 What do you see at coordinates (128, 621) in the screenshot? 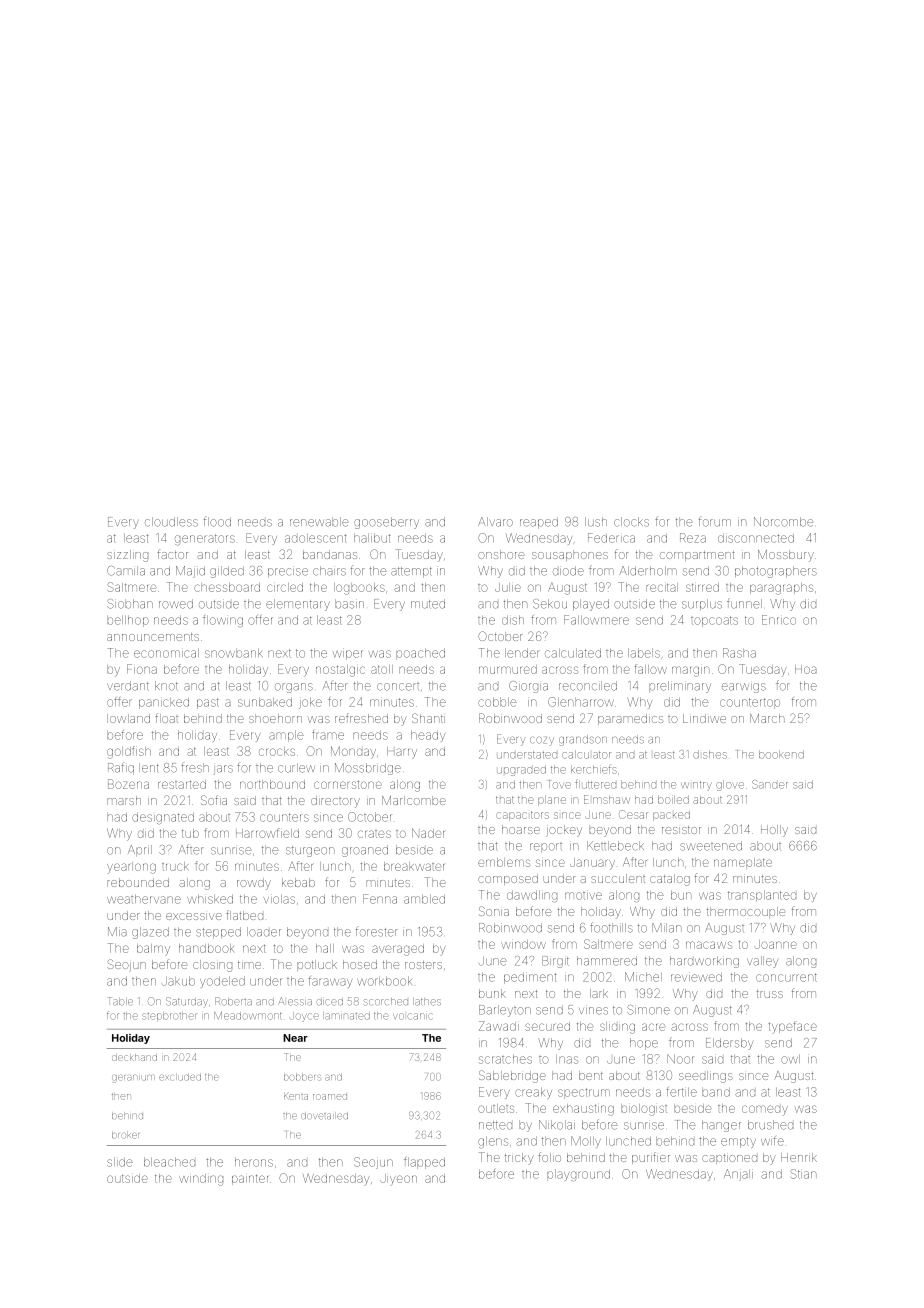
I see `bellhop` at bounding box center [128, 621].
